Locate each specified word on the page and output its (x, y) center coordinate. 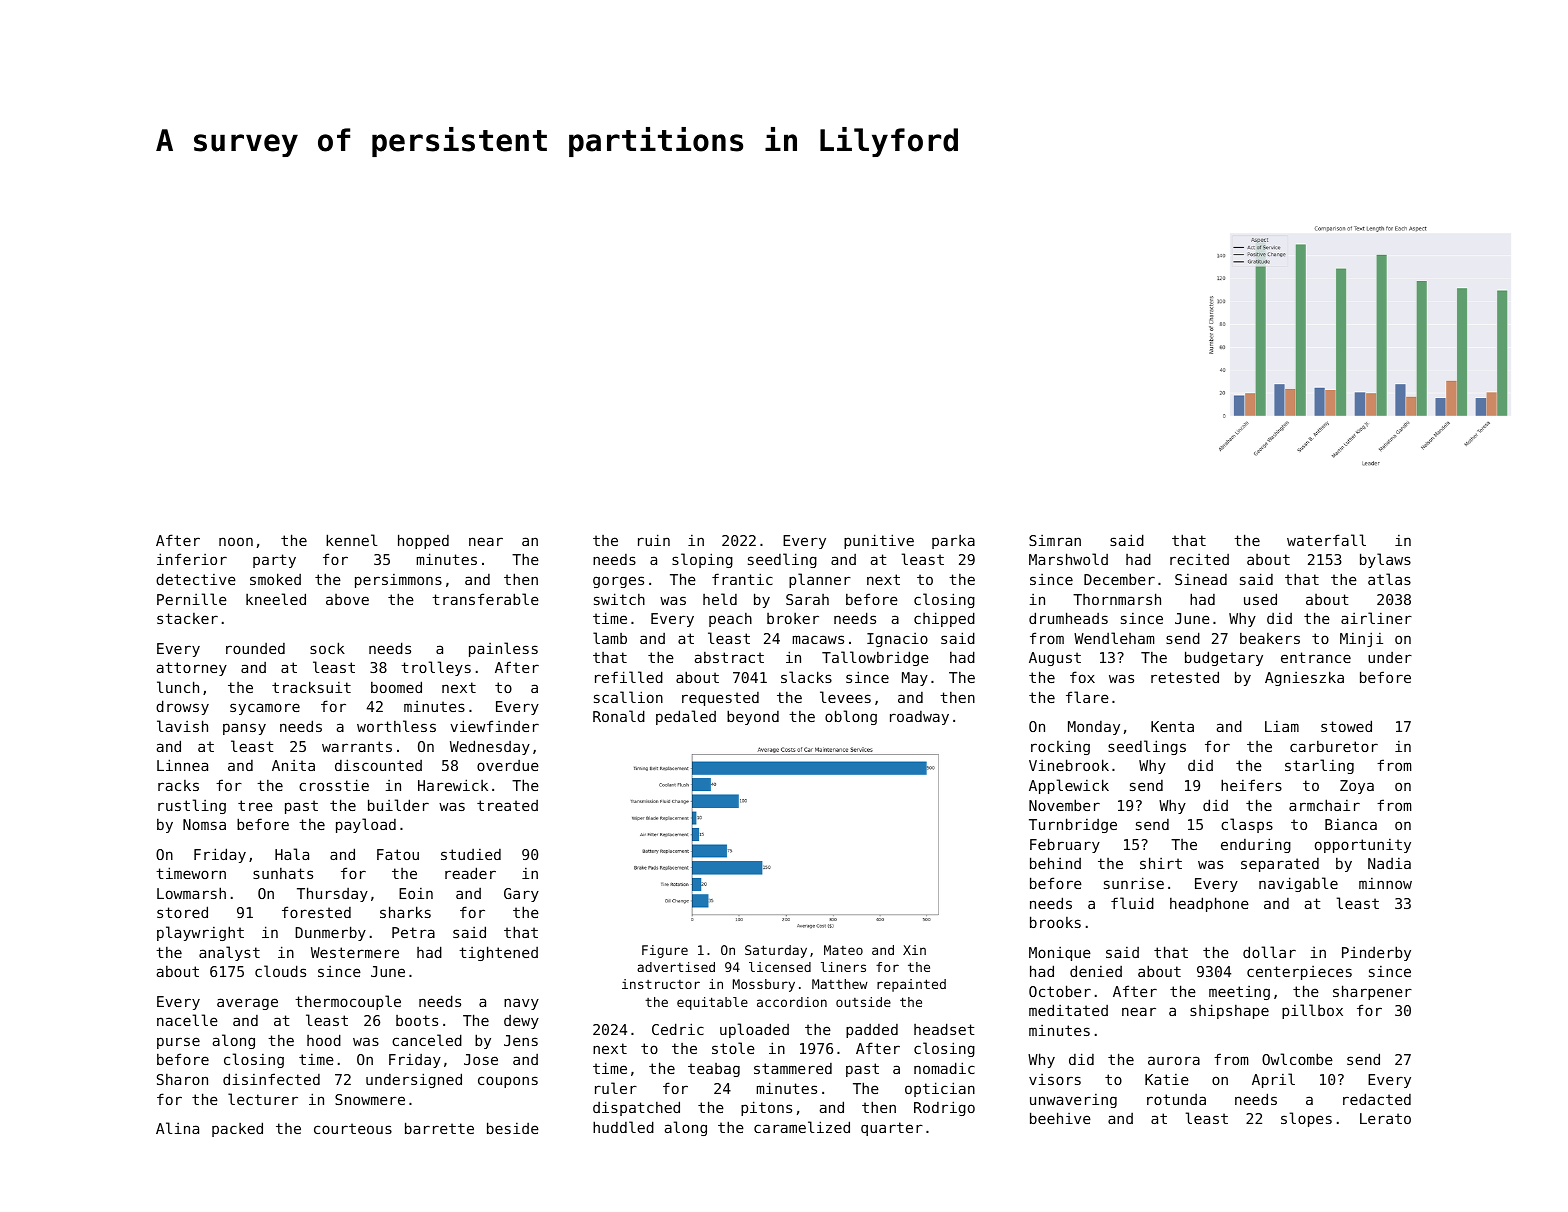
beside (513, 1128)
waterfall (1326, 540)
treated (507, 805)
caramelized (802, 1127)
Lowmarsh (191, 893)
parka (953, 542)
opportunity (1363, 846)
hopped (423, 541)
